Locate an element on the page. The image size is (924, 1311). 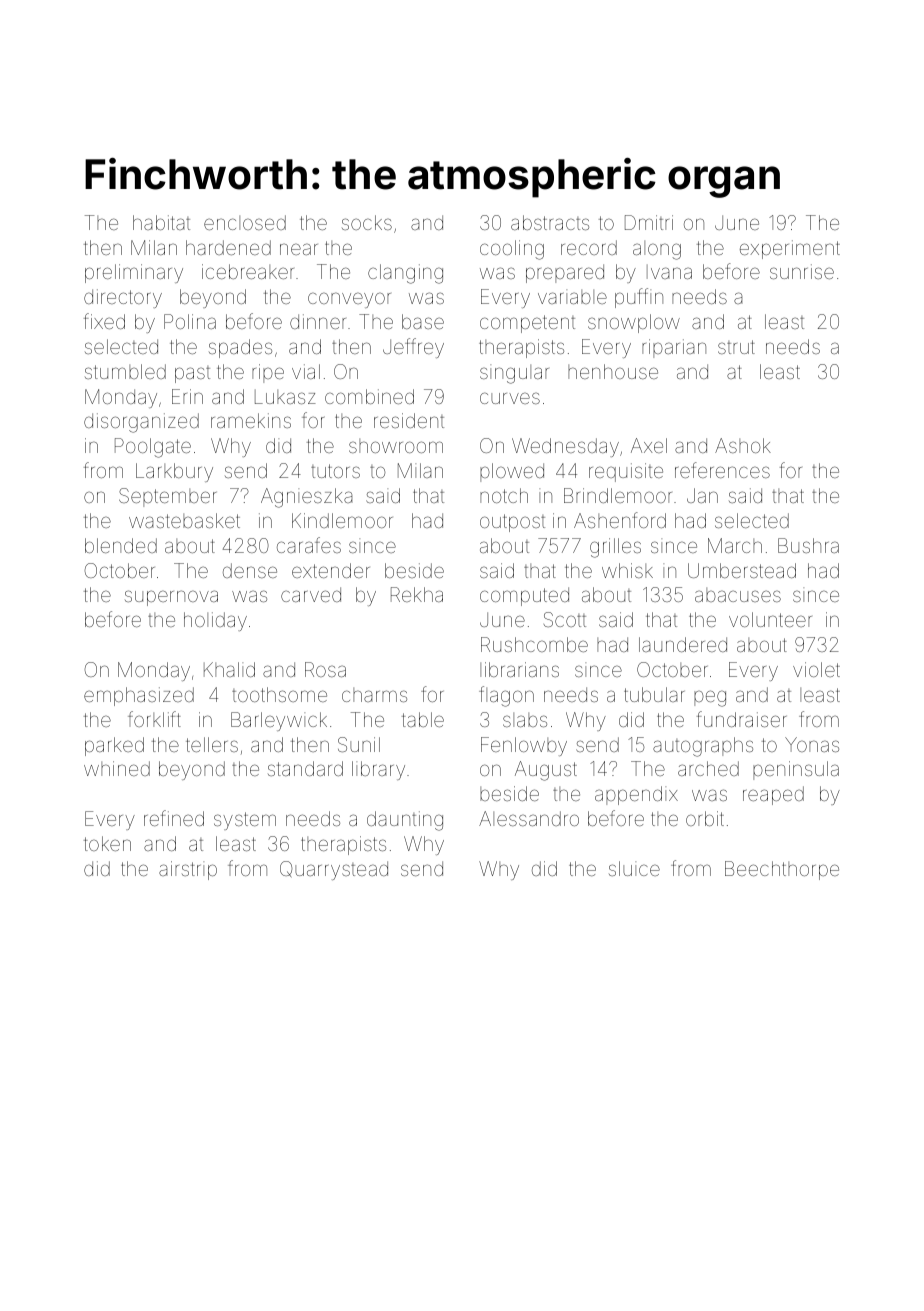
socks is located at coordinates (367, 222).
